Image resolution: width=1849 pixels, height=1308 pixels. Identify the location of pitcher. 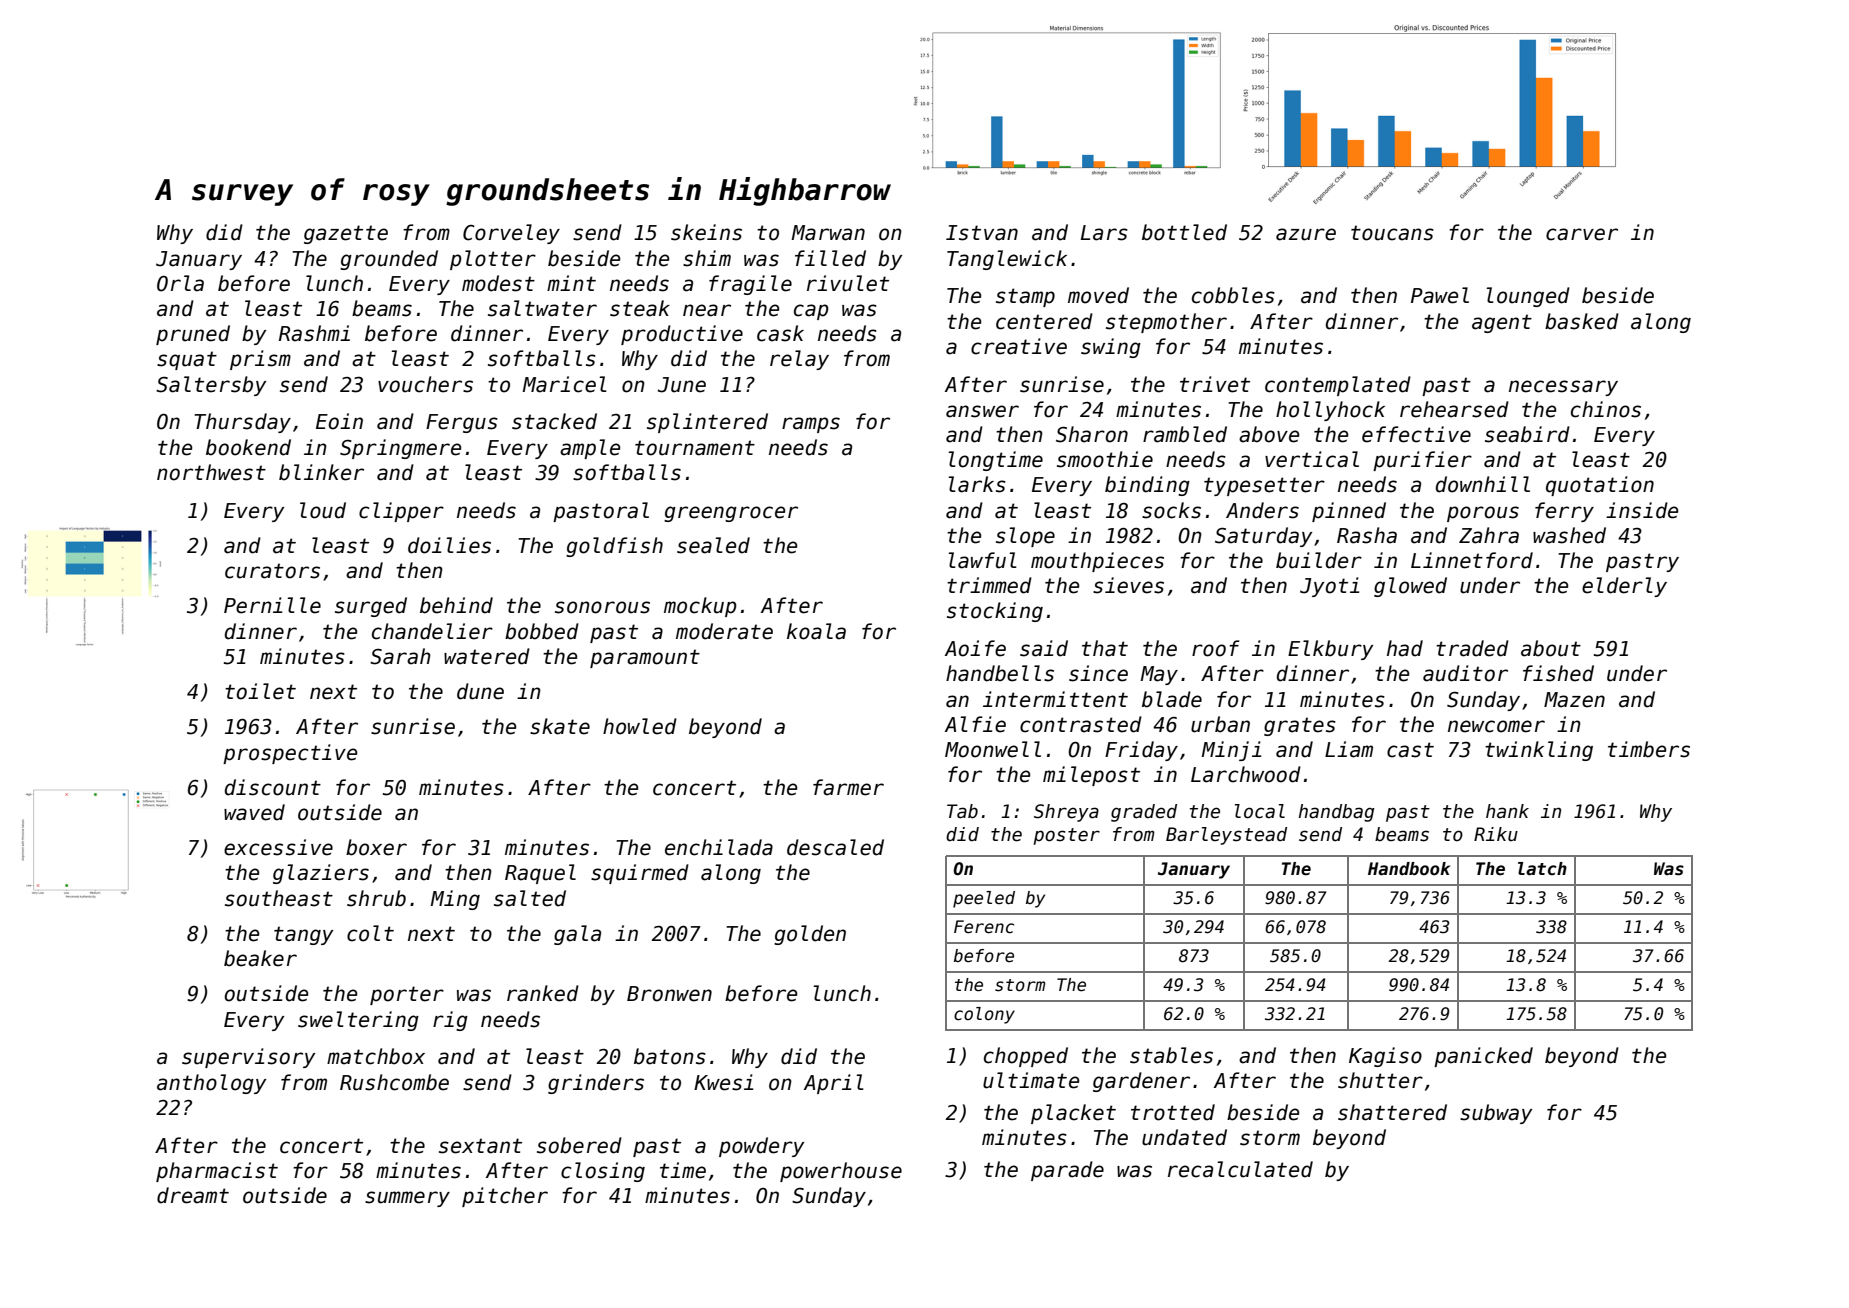
(505, 1197).
